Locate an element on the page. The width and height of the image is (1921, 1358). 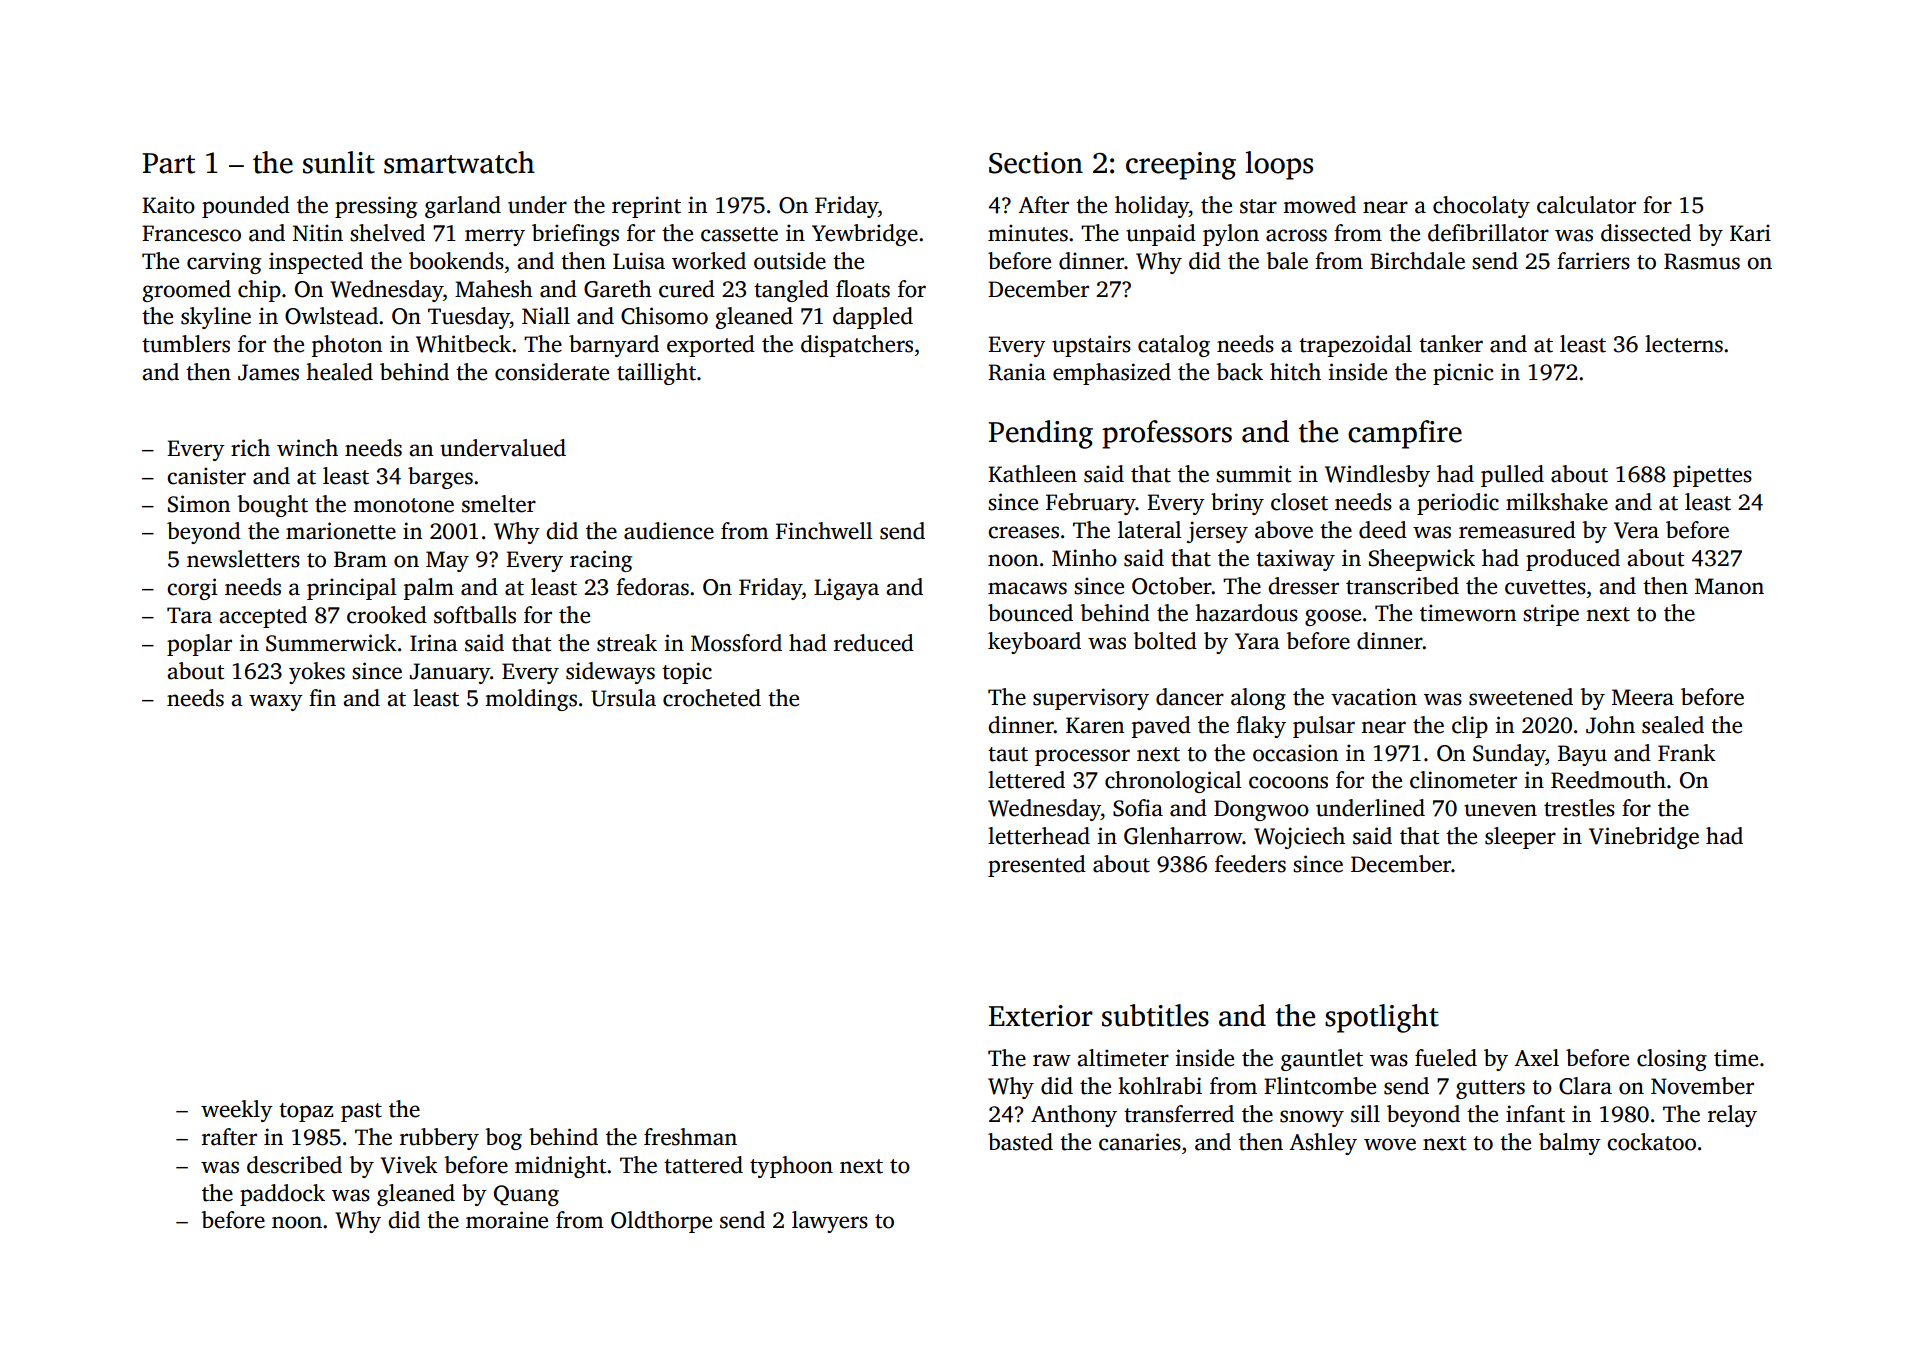
bog is located at coordinates (503, 1139).
